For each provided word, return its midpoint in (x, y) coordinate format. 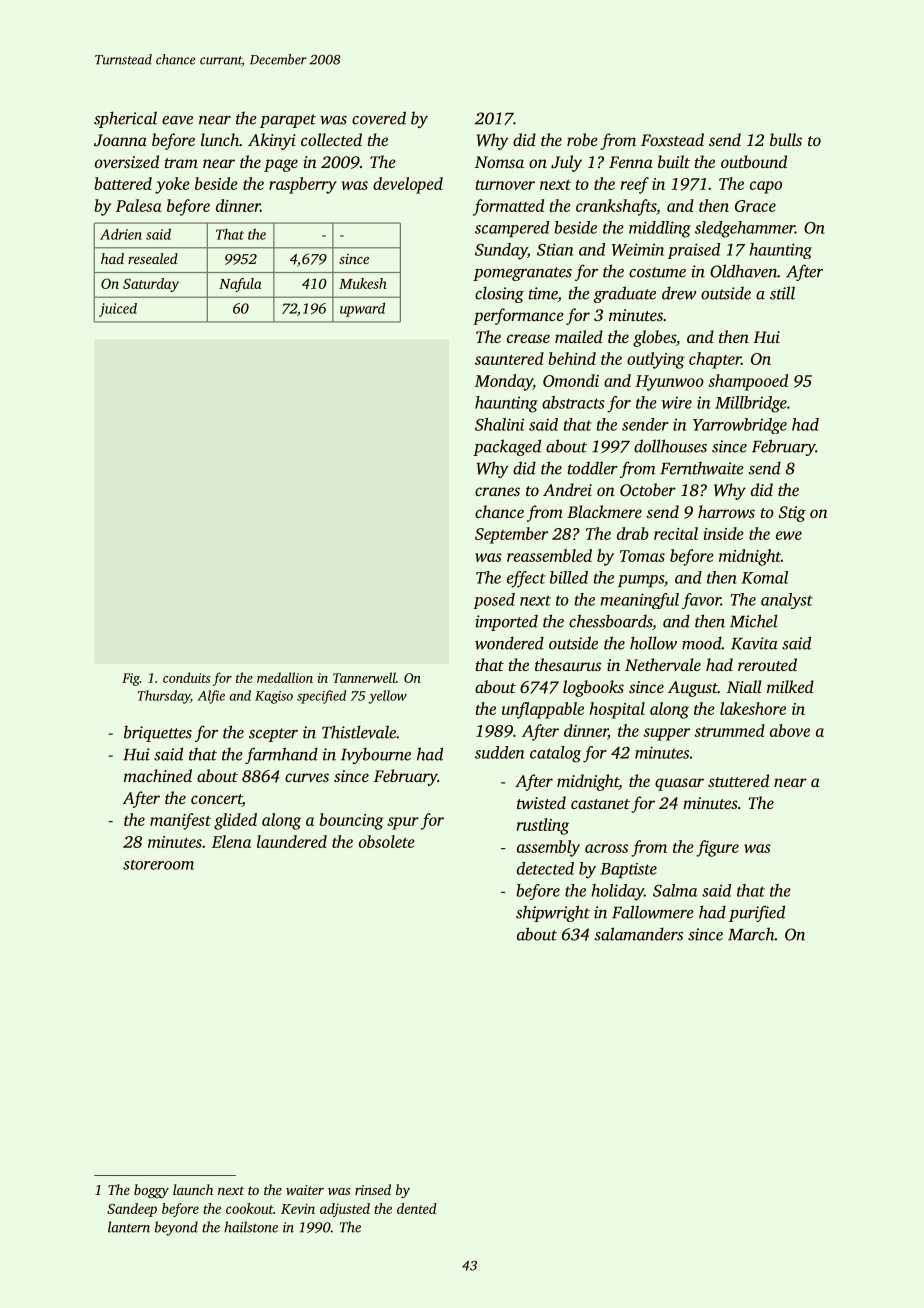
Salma (675, 890)
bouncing (351, 821)
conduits (186, 677)
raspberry (303, 185)
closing (499, 295)
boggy (151, 1191)
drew (679, 293)
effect (526, 579)
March (751, 934)
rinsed (373, 1189)
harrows (726, 511)
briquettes (158, 733)
